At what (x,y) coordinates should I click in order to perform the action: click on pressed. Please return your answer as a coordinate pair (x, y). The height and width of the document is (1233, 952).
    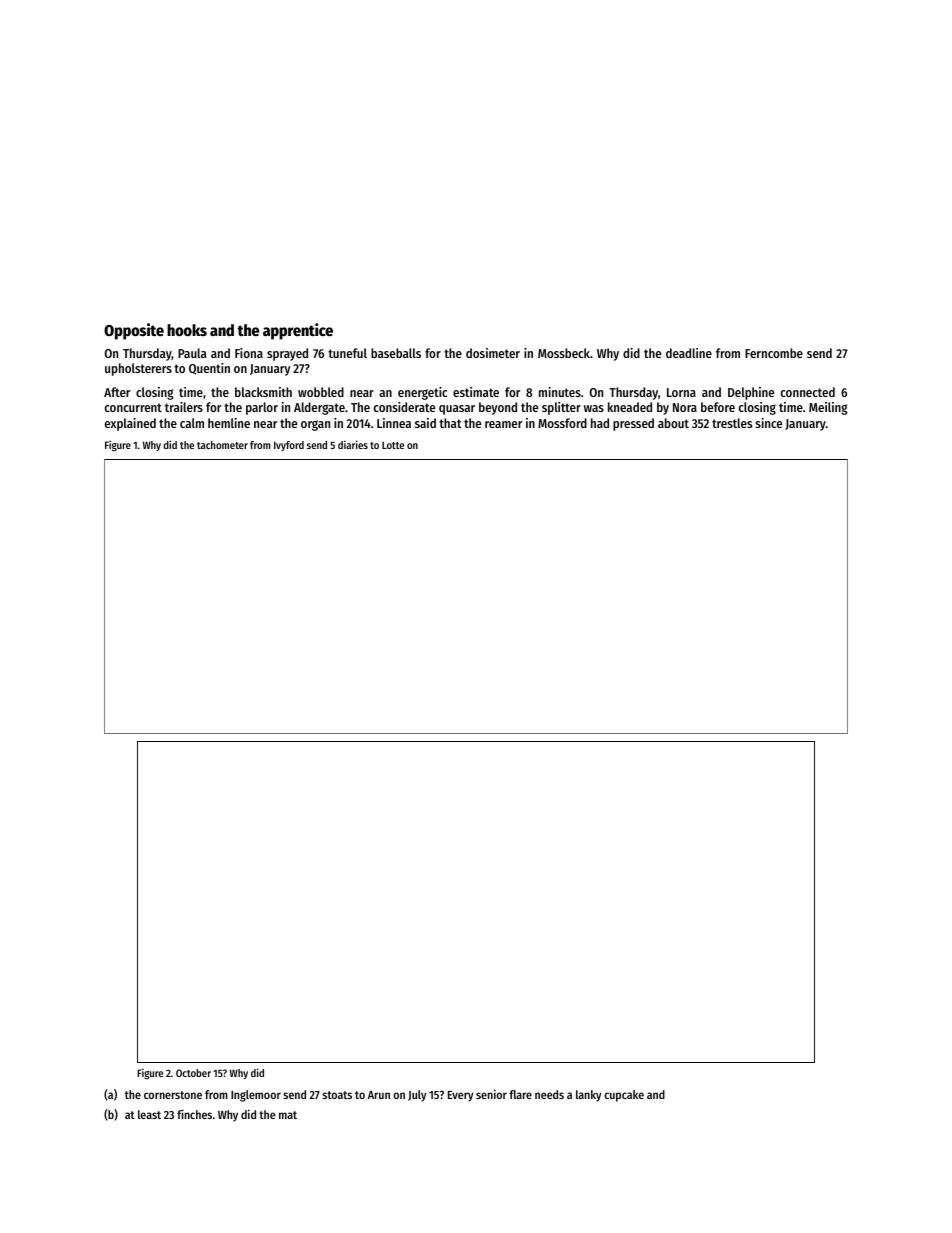
    Looking at the image, I should click on (633, 424).
